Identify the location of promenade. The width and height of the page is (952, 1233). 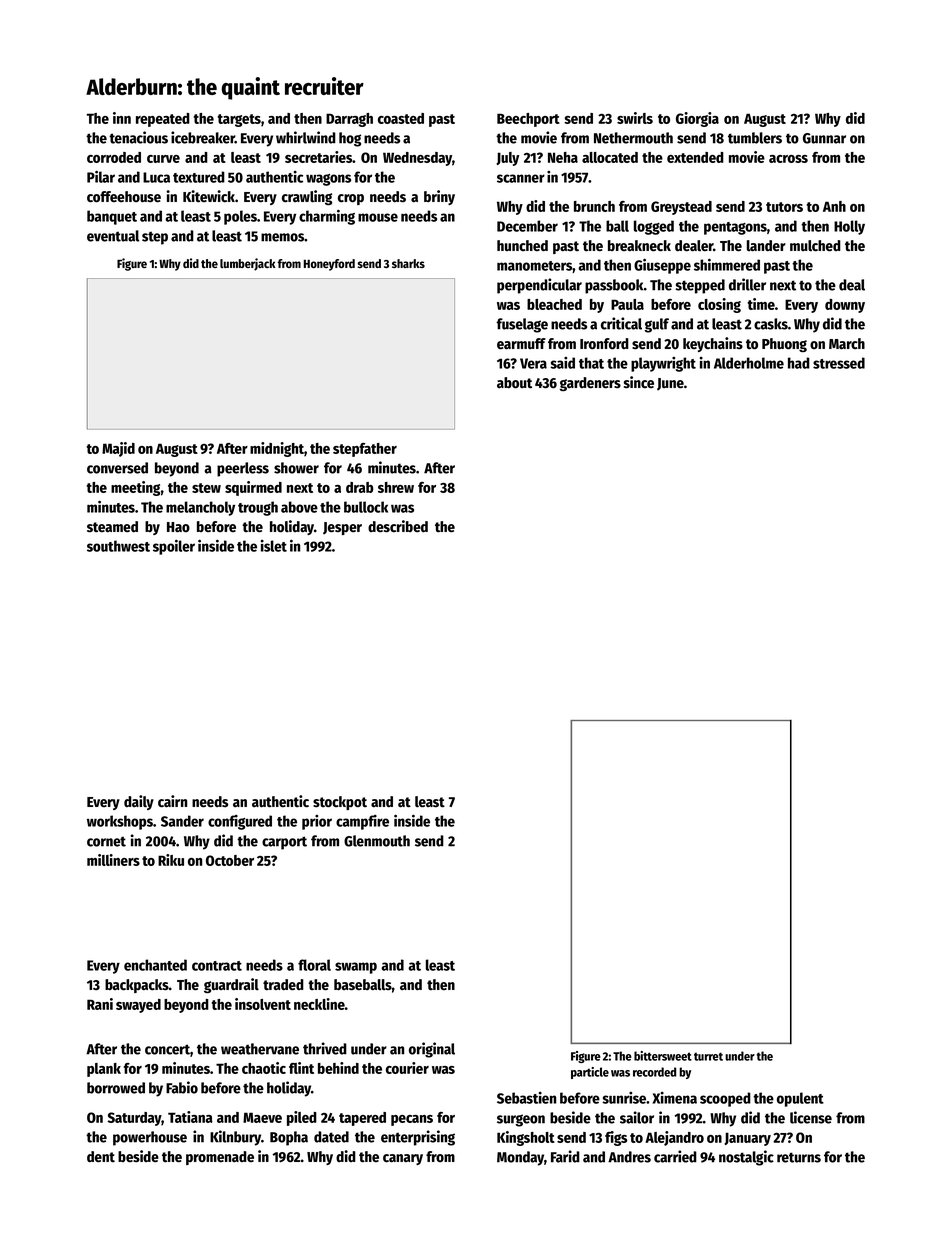
(220, 1158).
